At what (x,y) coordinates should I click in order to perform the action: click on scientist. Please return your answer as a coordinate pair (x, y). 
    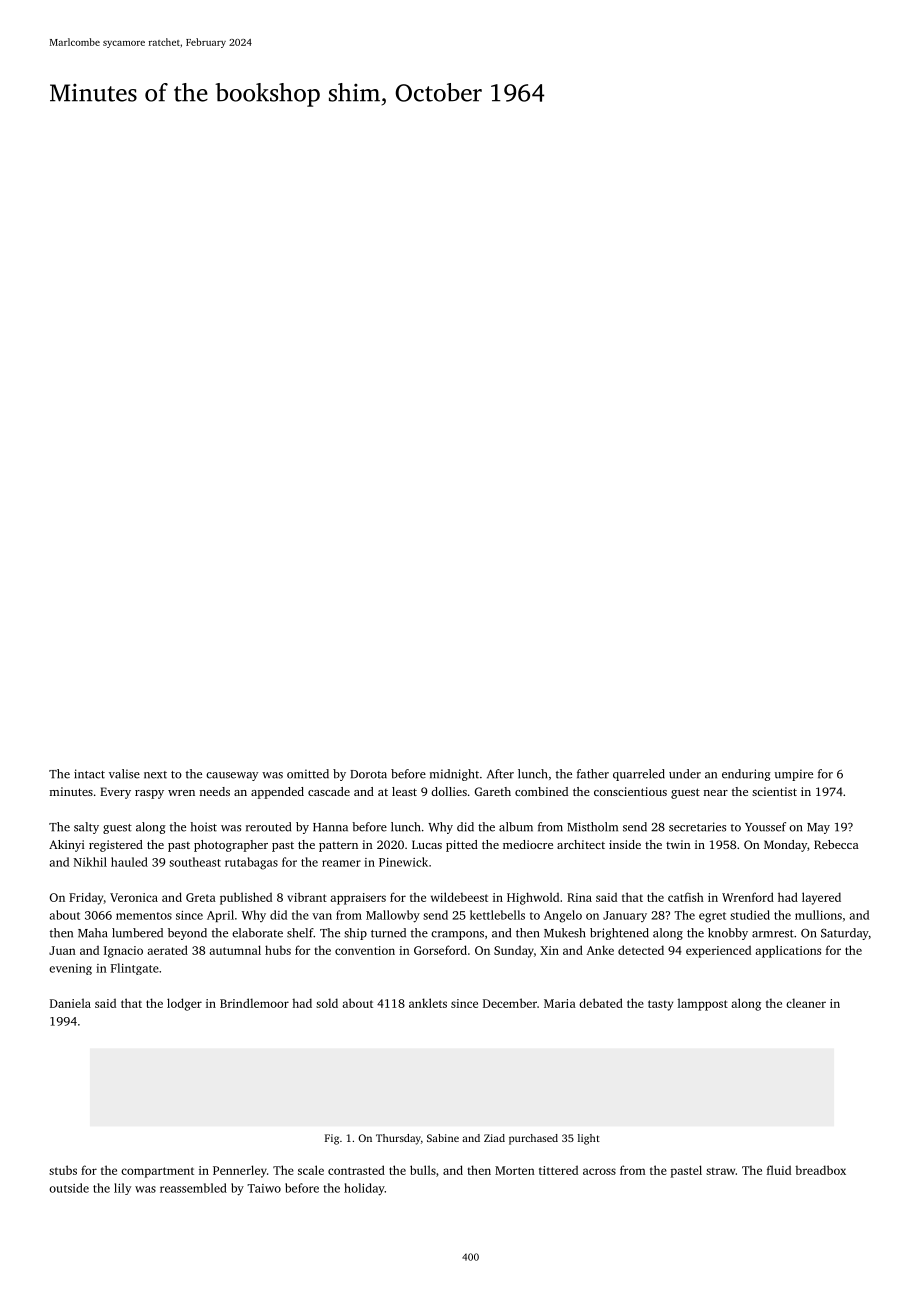
    Looking at the image, I should click on (774, 791).
